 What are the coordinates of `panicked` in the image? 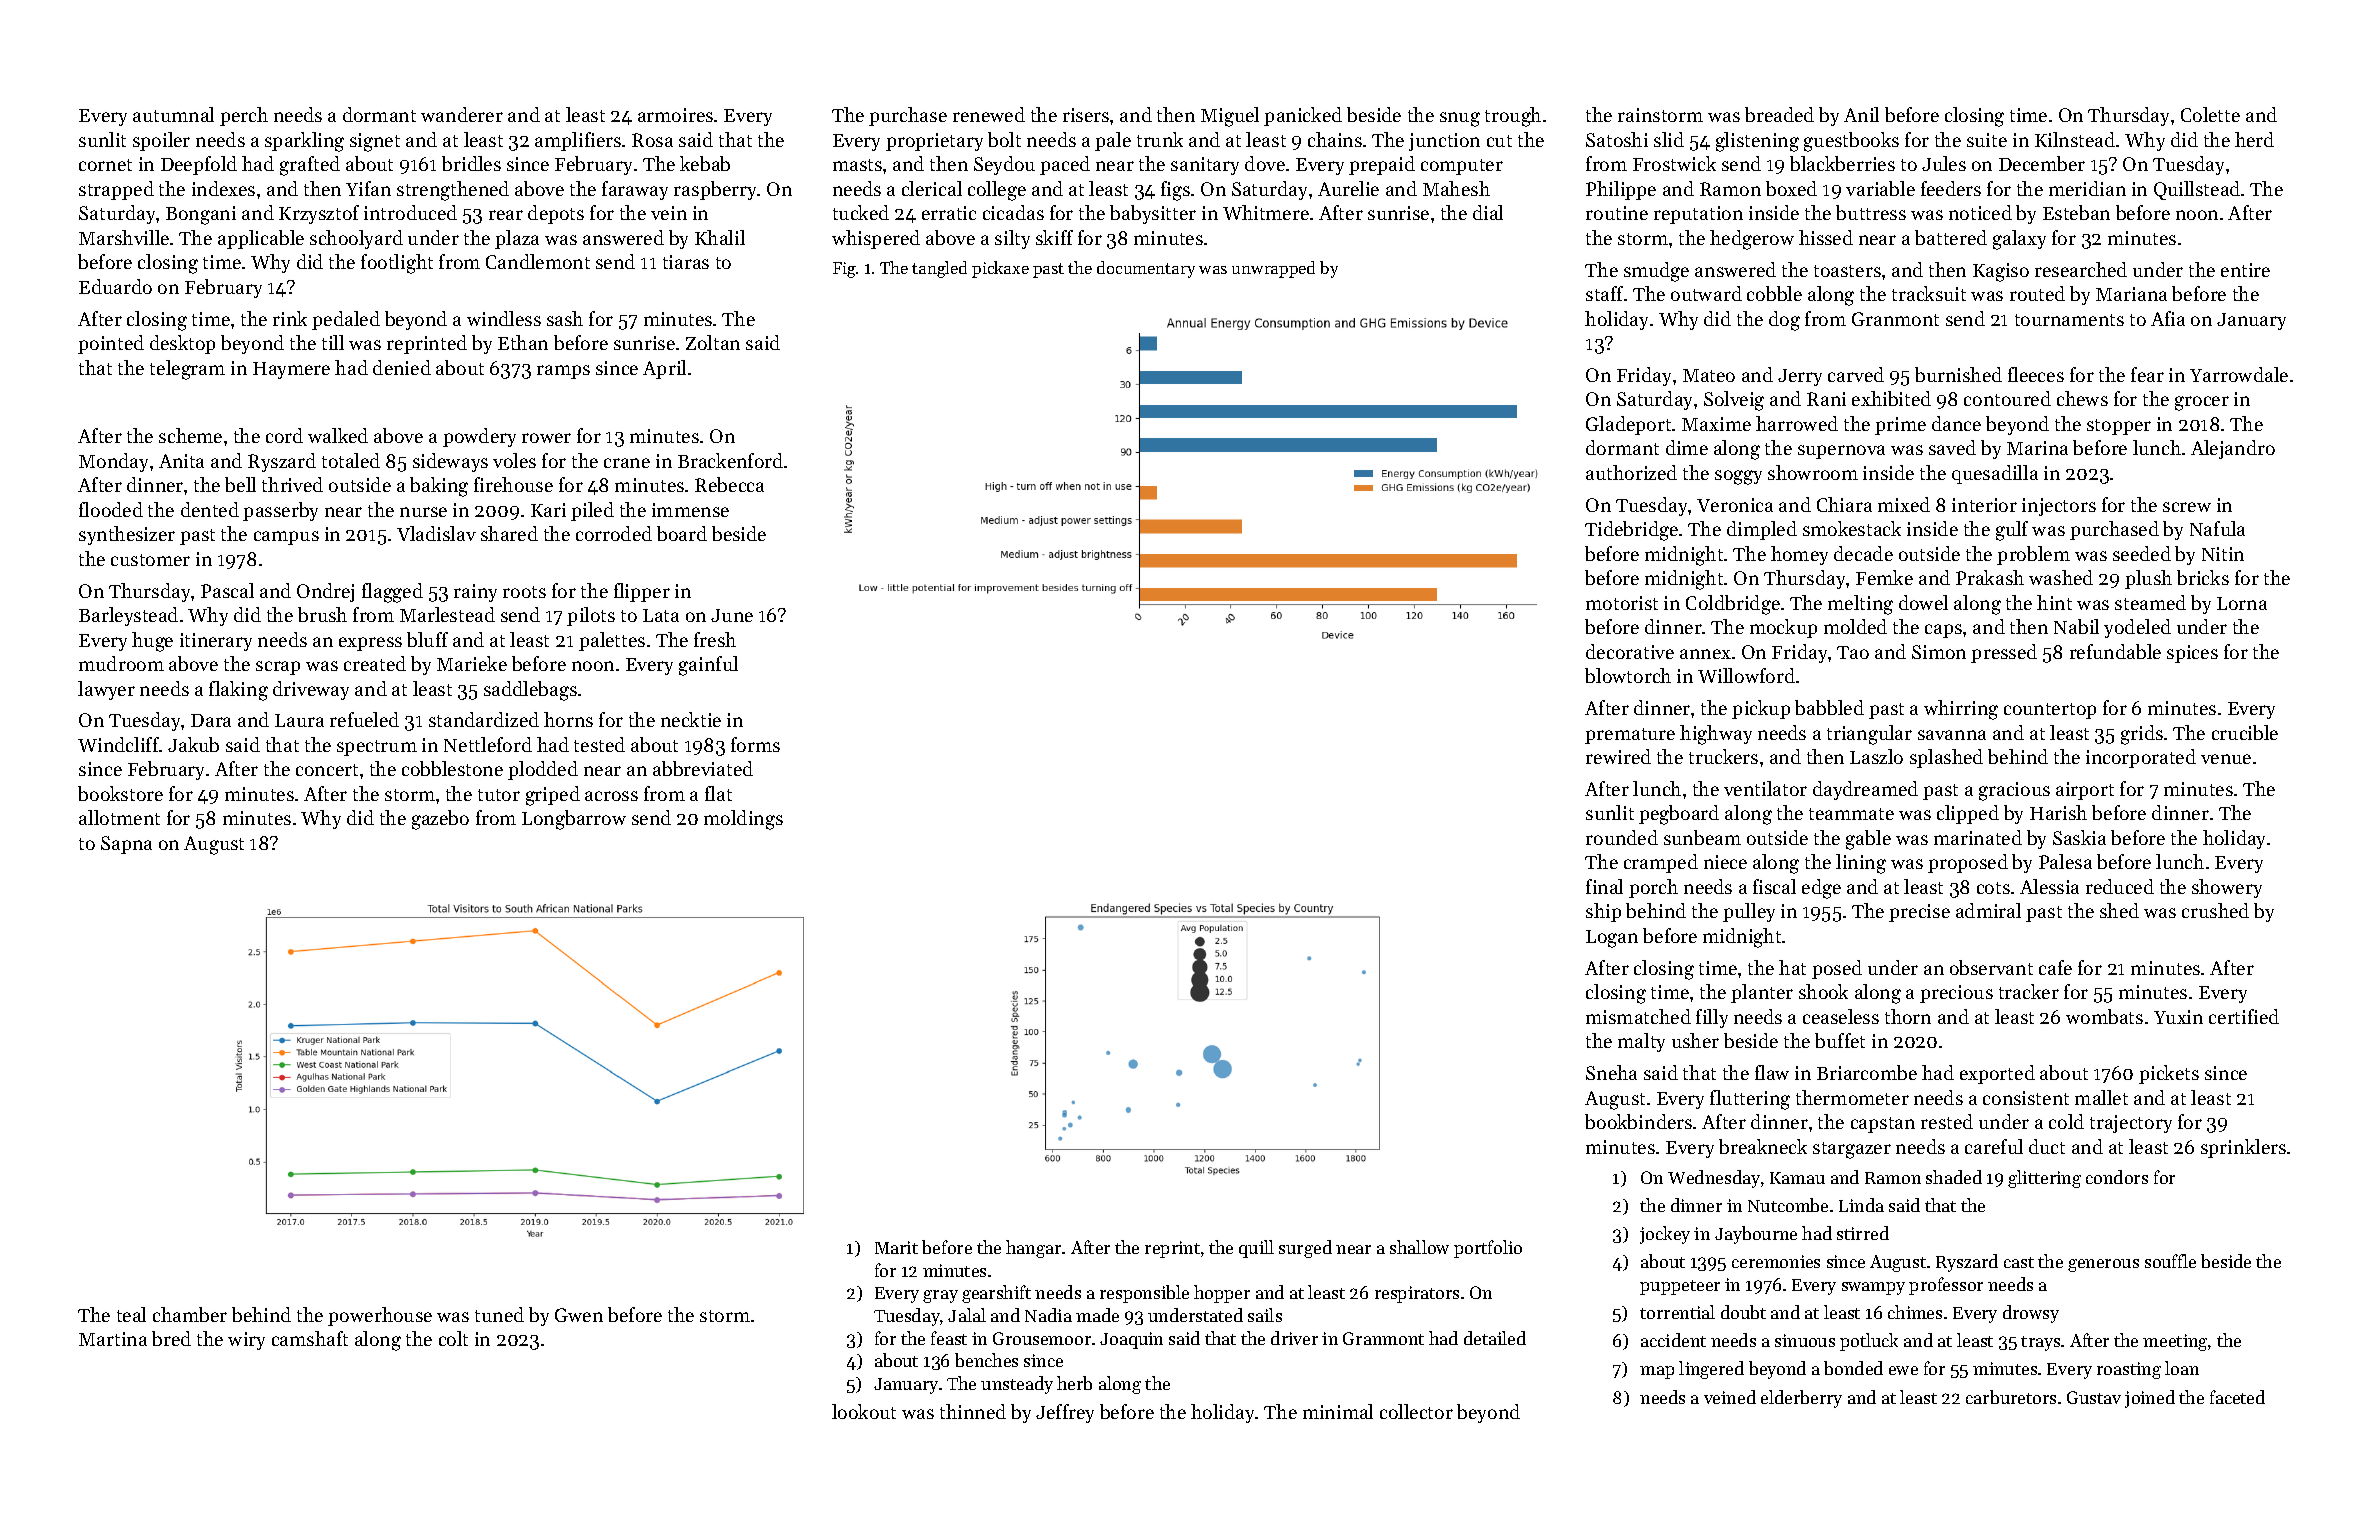 It's located at (1303, 116).
